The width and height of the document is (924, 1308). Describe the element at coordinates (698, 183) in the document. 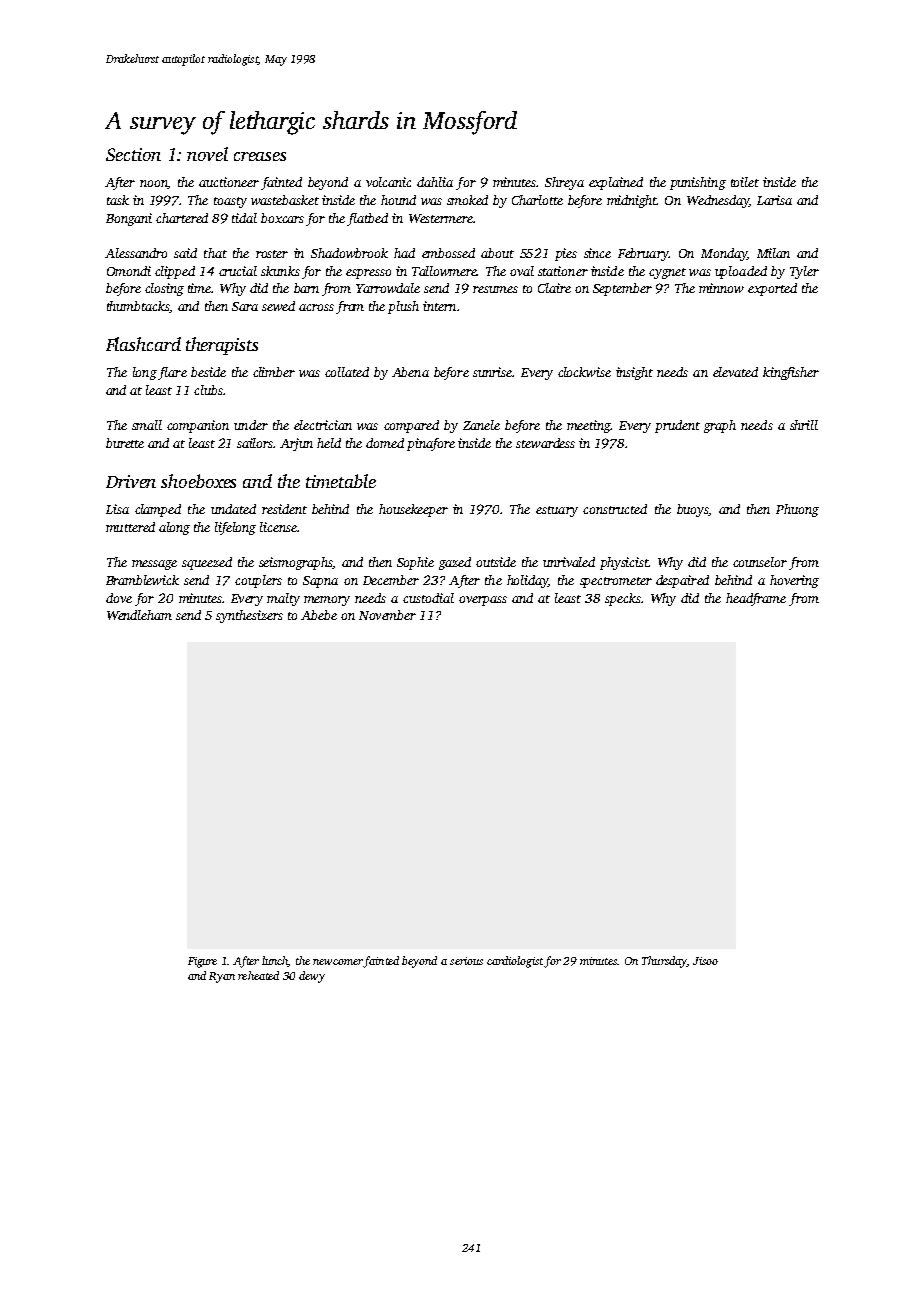

I see `punishing` at that location.
